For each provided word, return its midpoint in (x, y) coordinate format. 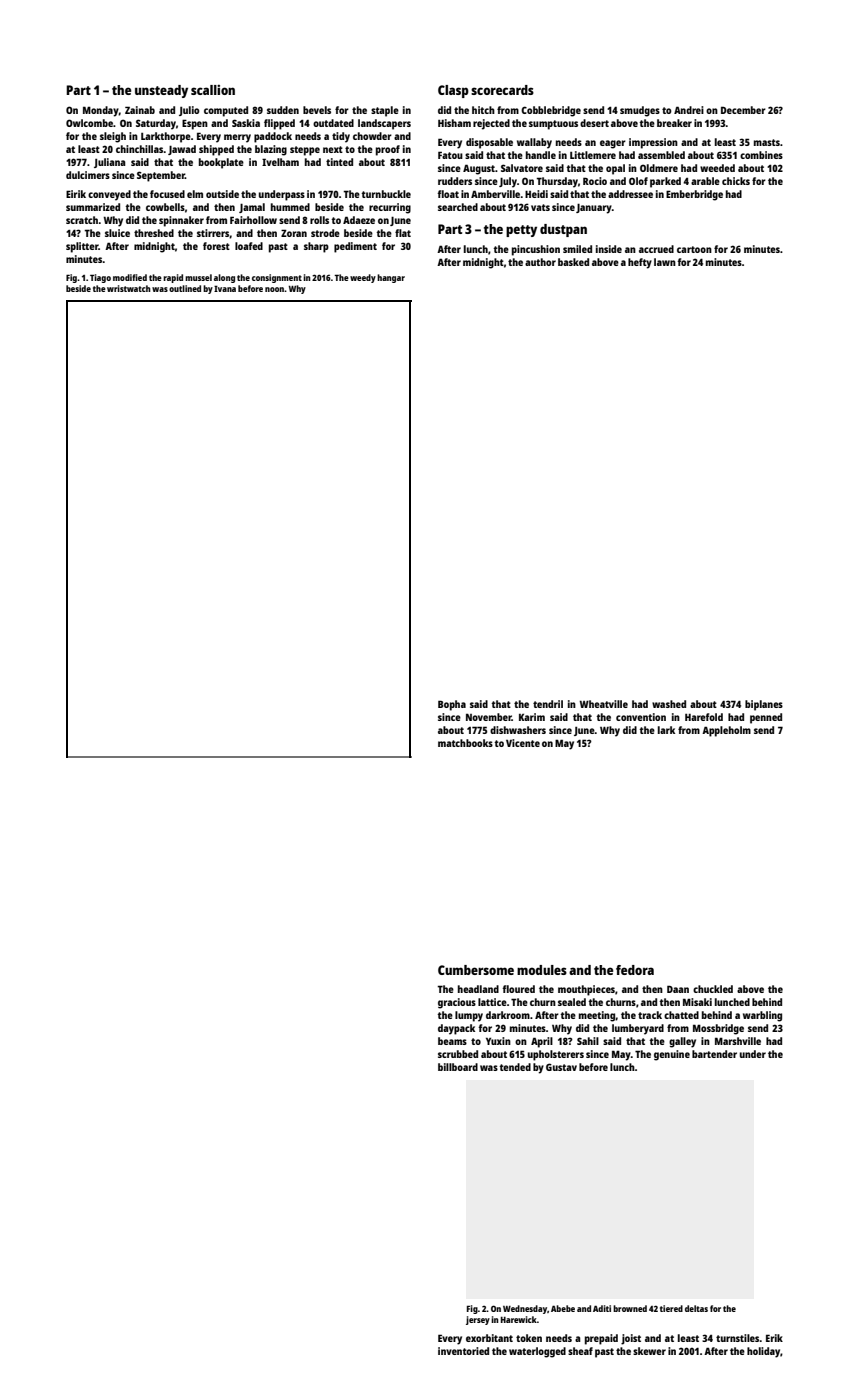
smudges (640, 111)
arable (705, 181)
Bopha (452, 705)
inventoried (463, 1351)
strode (325, 233)
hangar (391, 278)
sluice (117, 233)
